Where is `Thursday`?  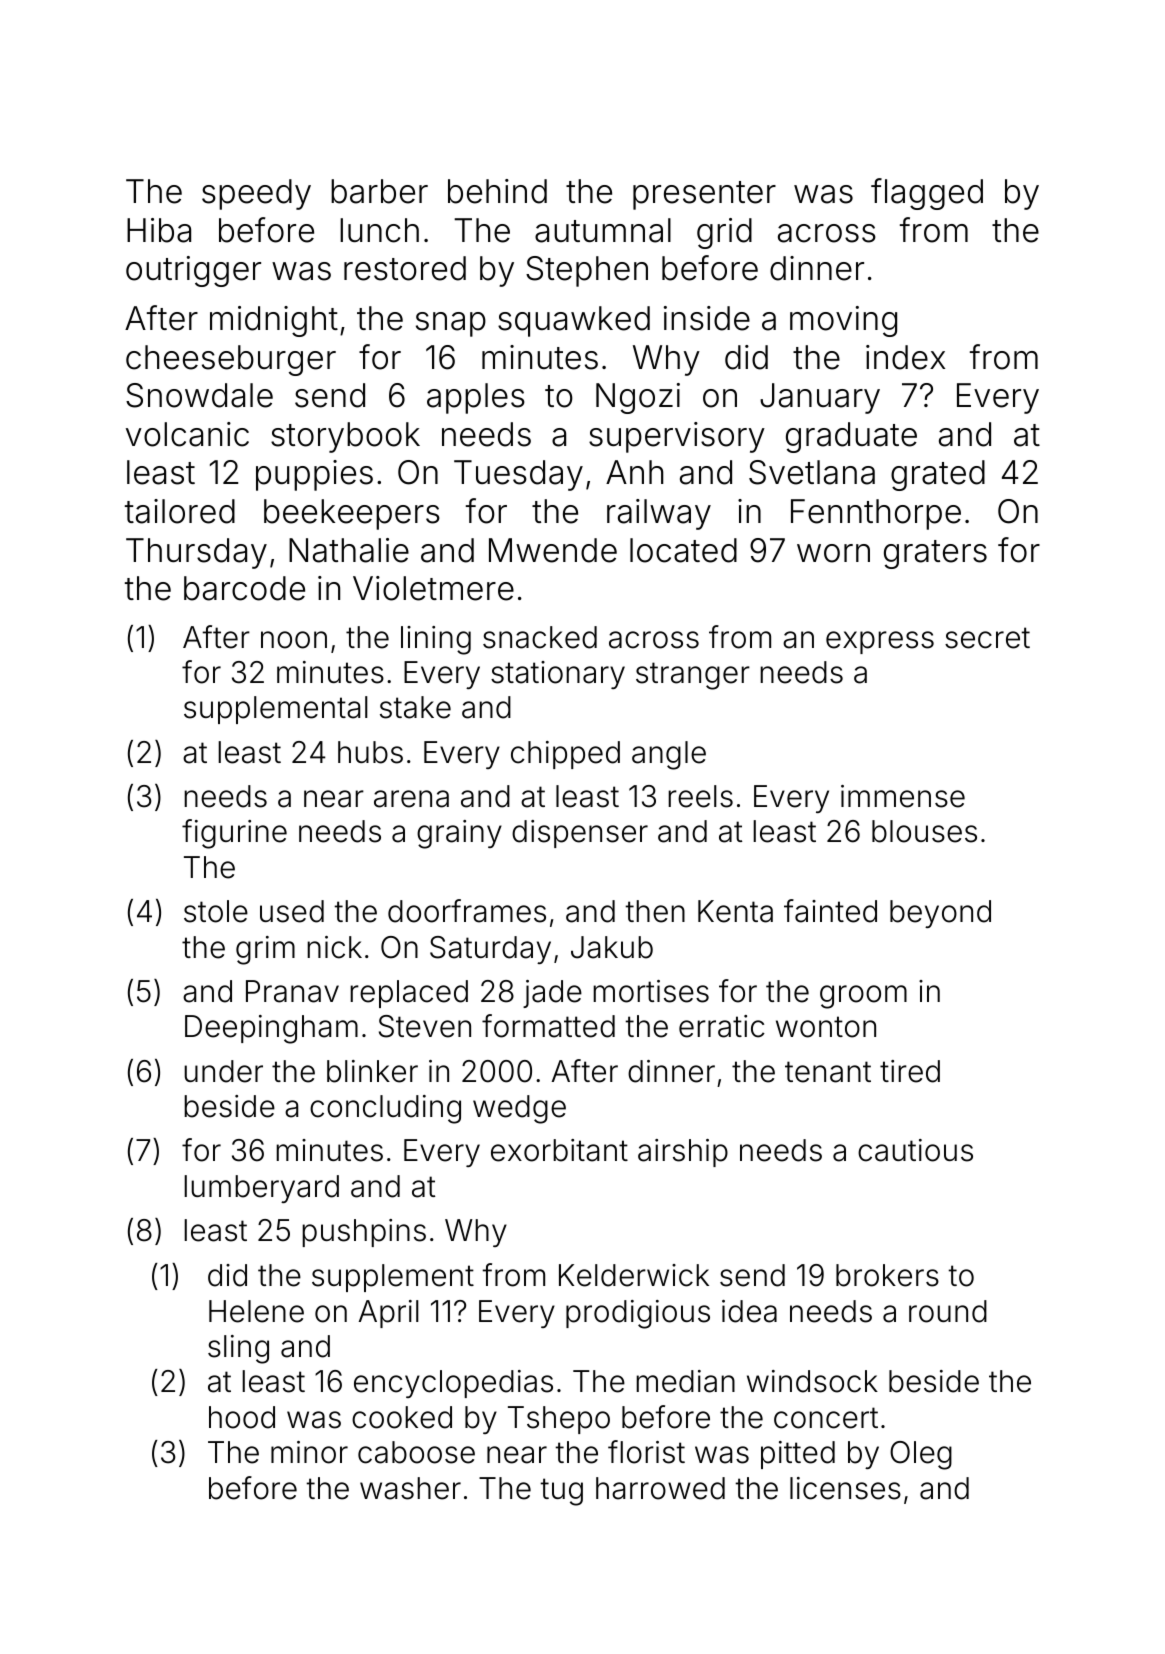
Thursday is located at coordinates (196, 553).
